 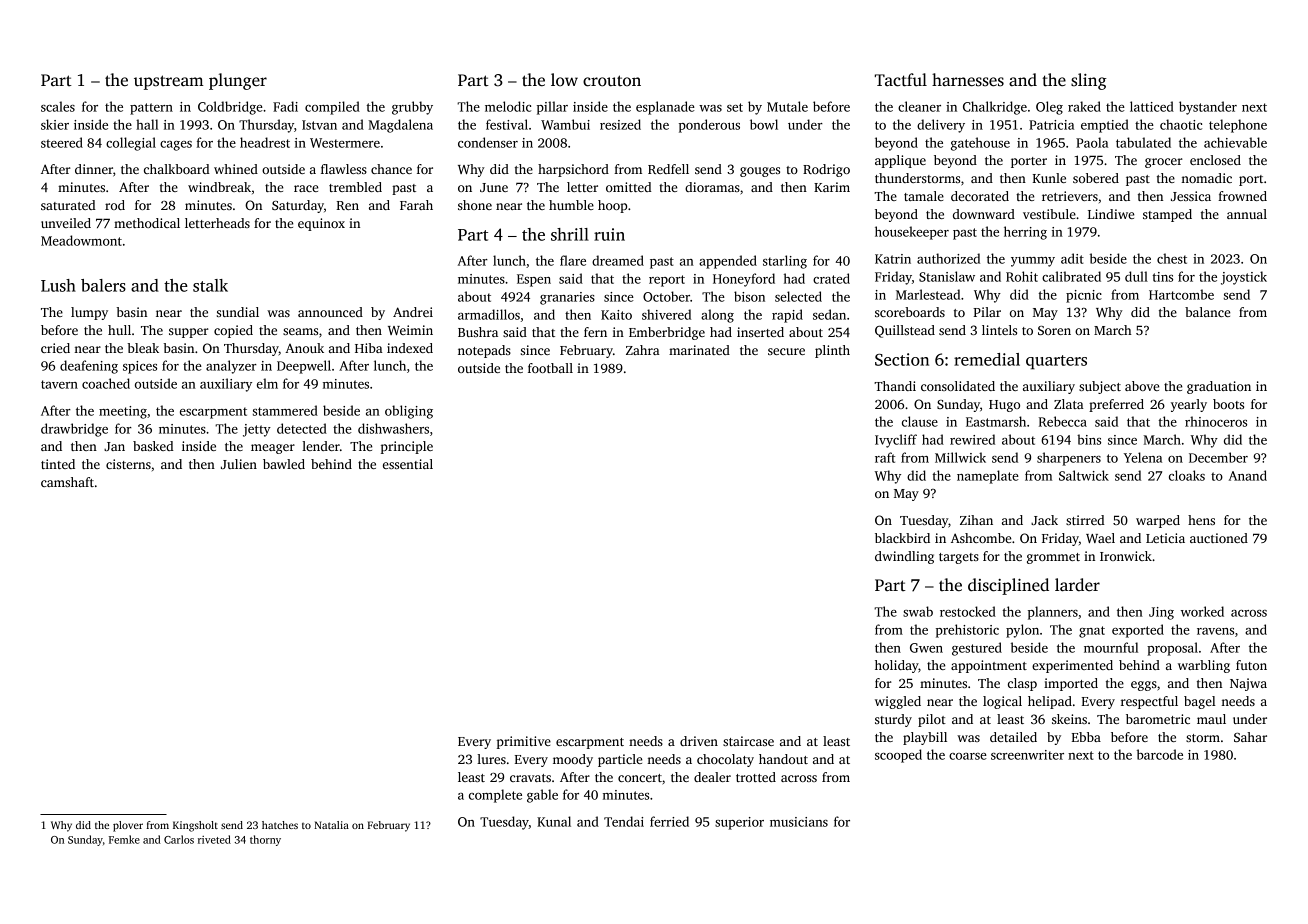 What do you see at coordinates (612, 81) in the page?
I see `crouton` at bounding box center [612, 81].
